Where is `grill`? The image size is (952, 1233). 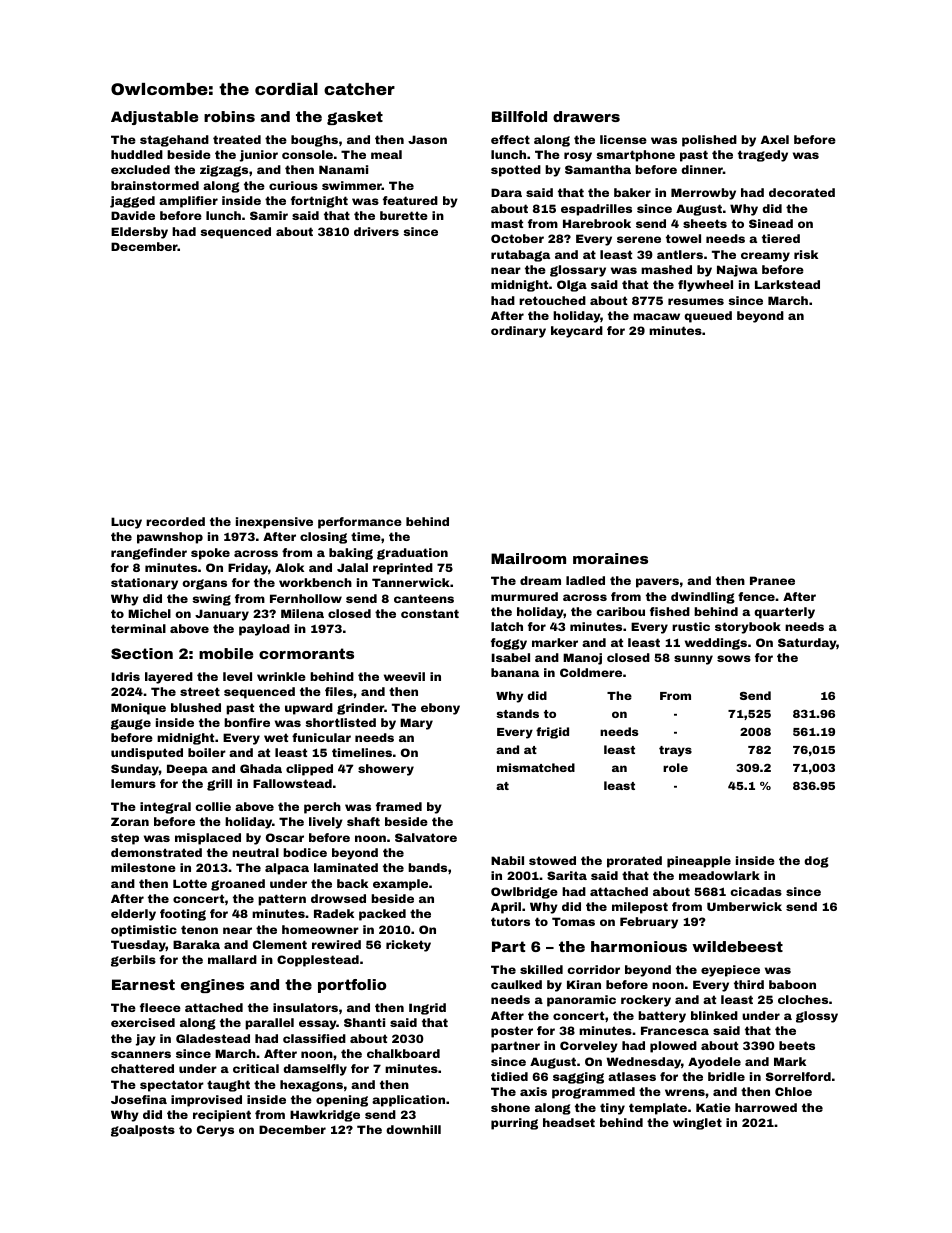 grill is located at coordinates (219, 785).
